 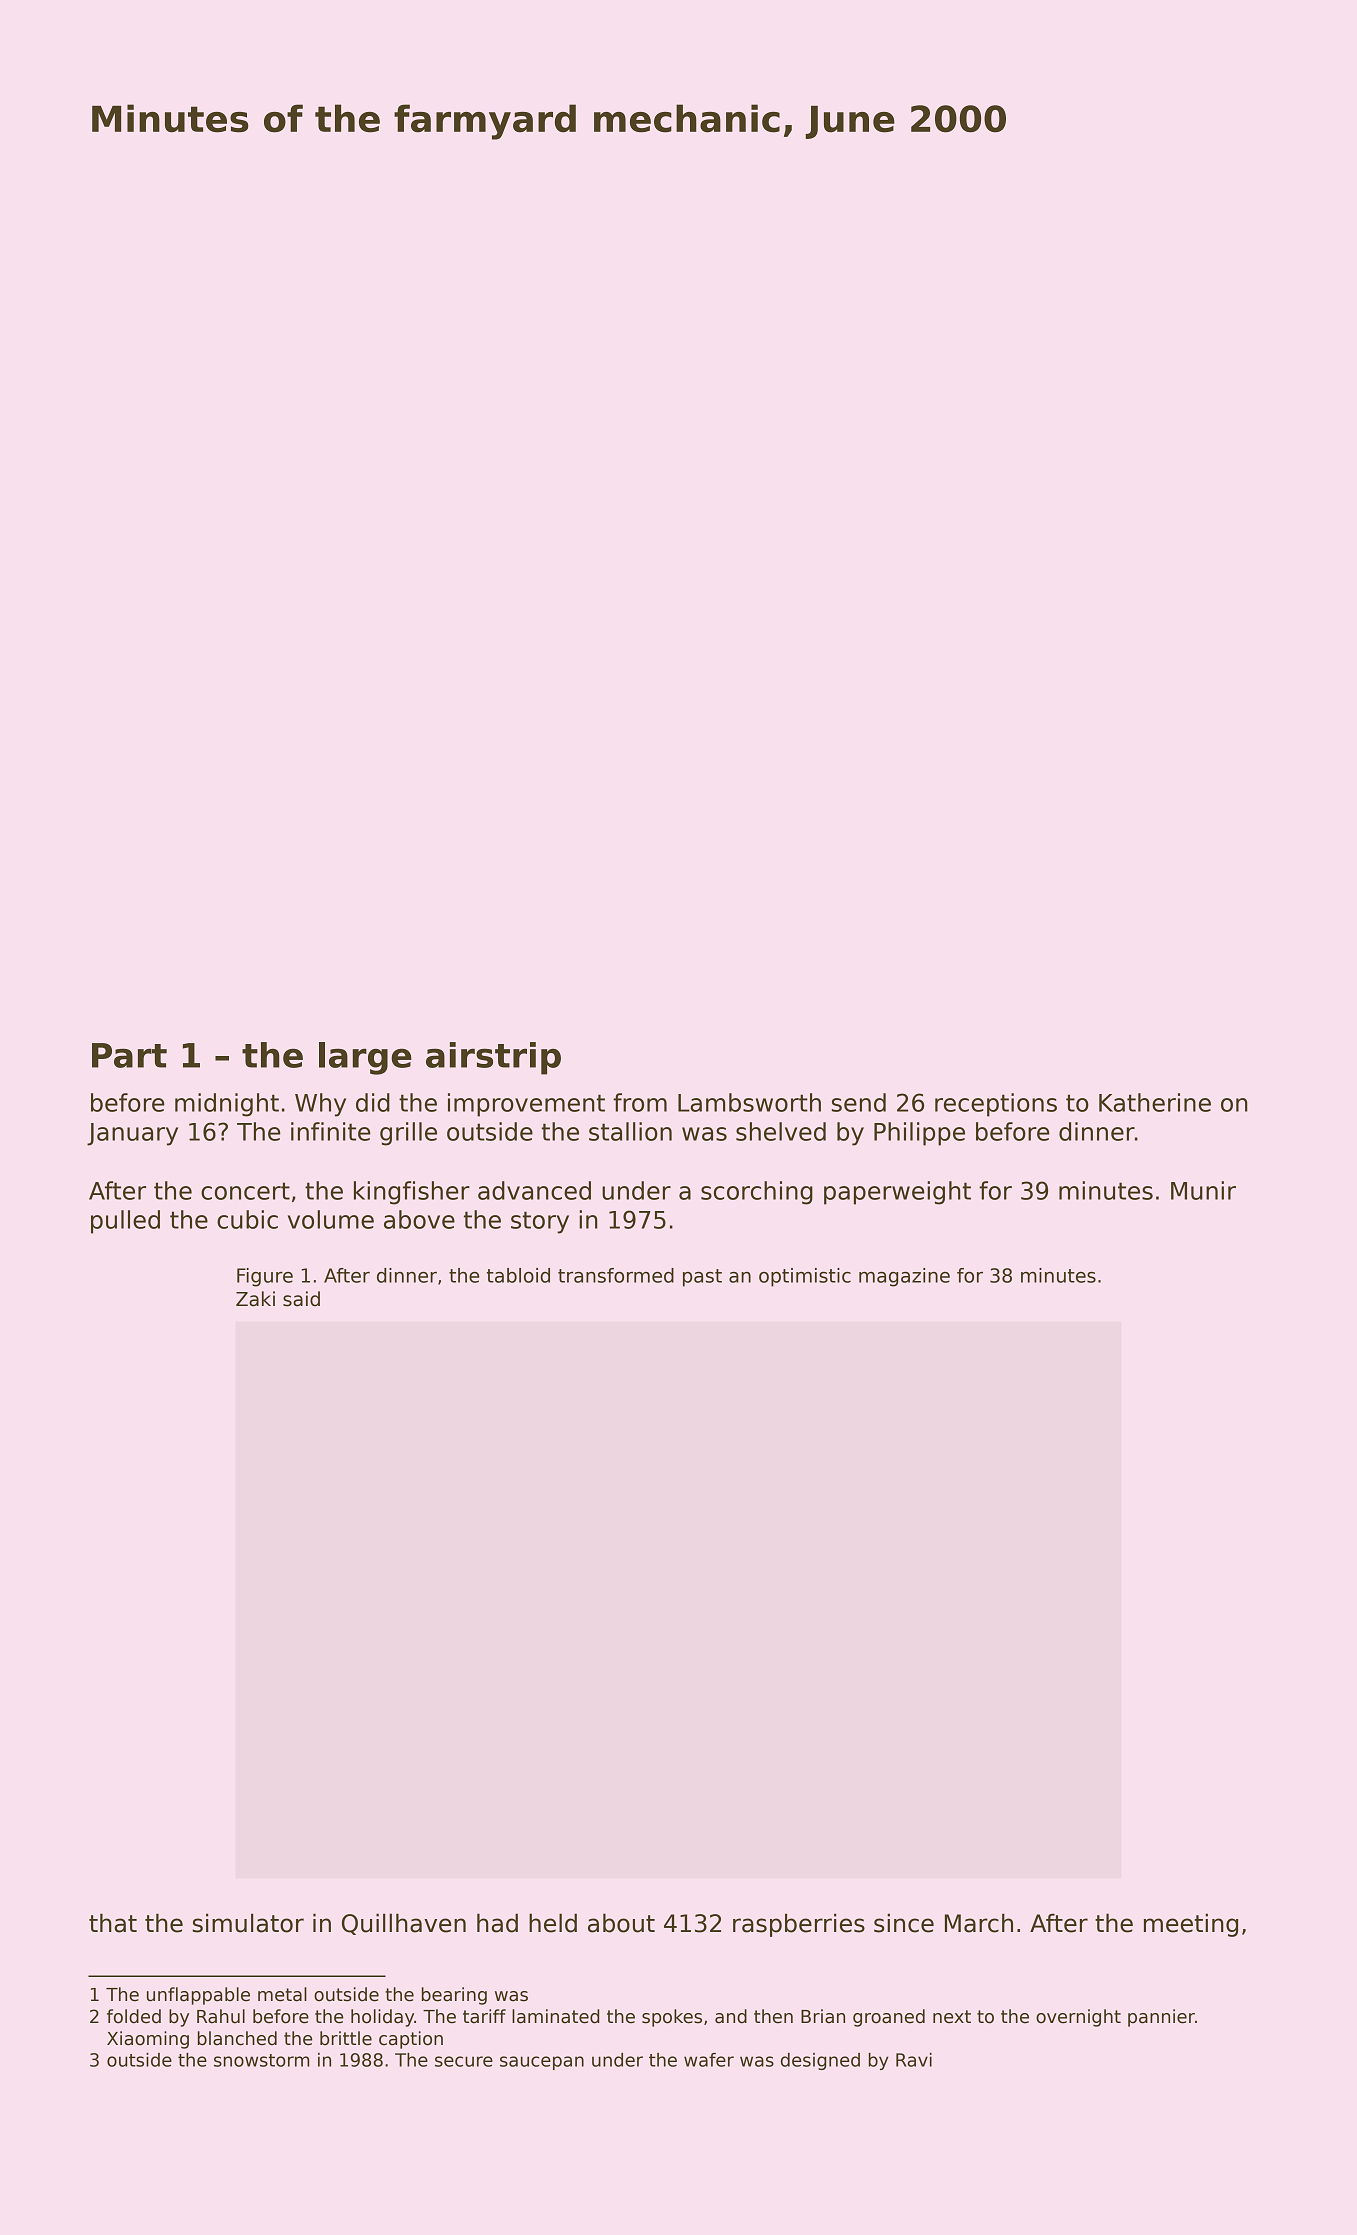 I want to click on optimistic, so click(x=805, y=1277).
